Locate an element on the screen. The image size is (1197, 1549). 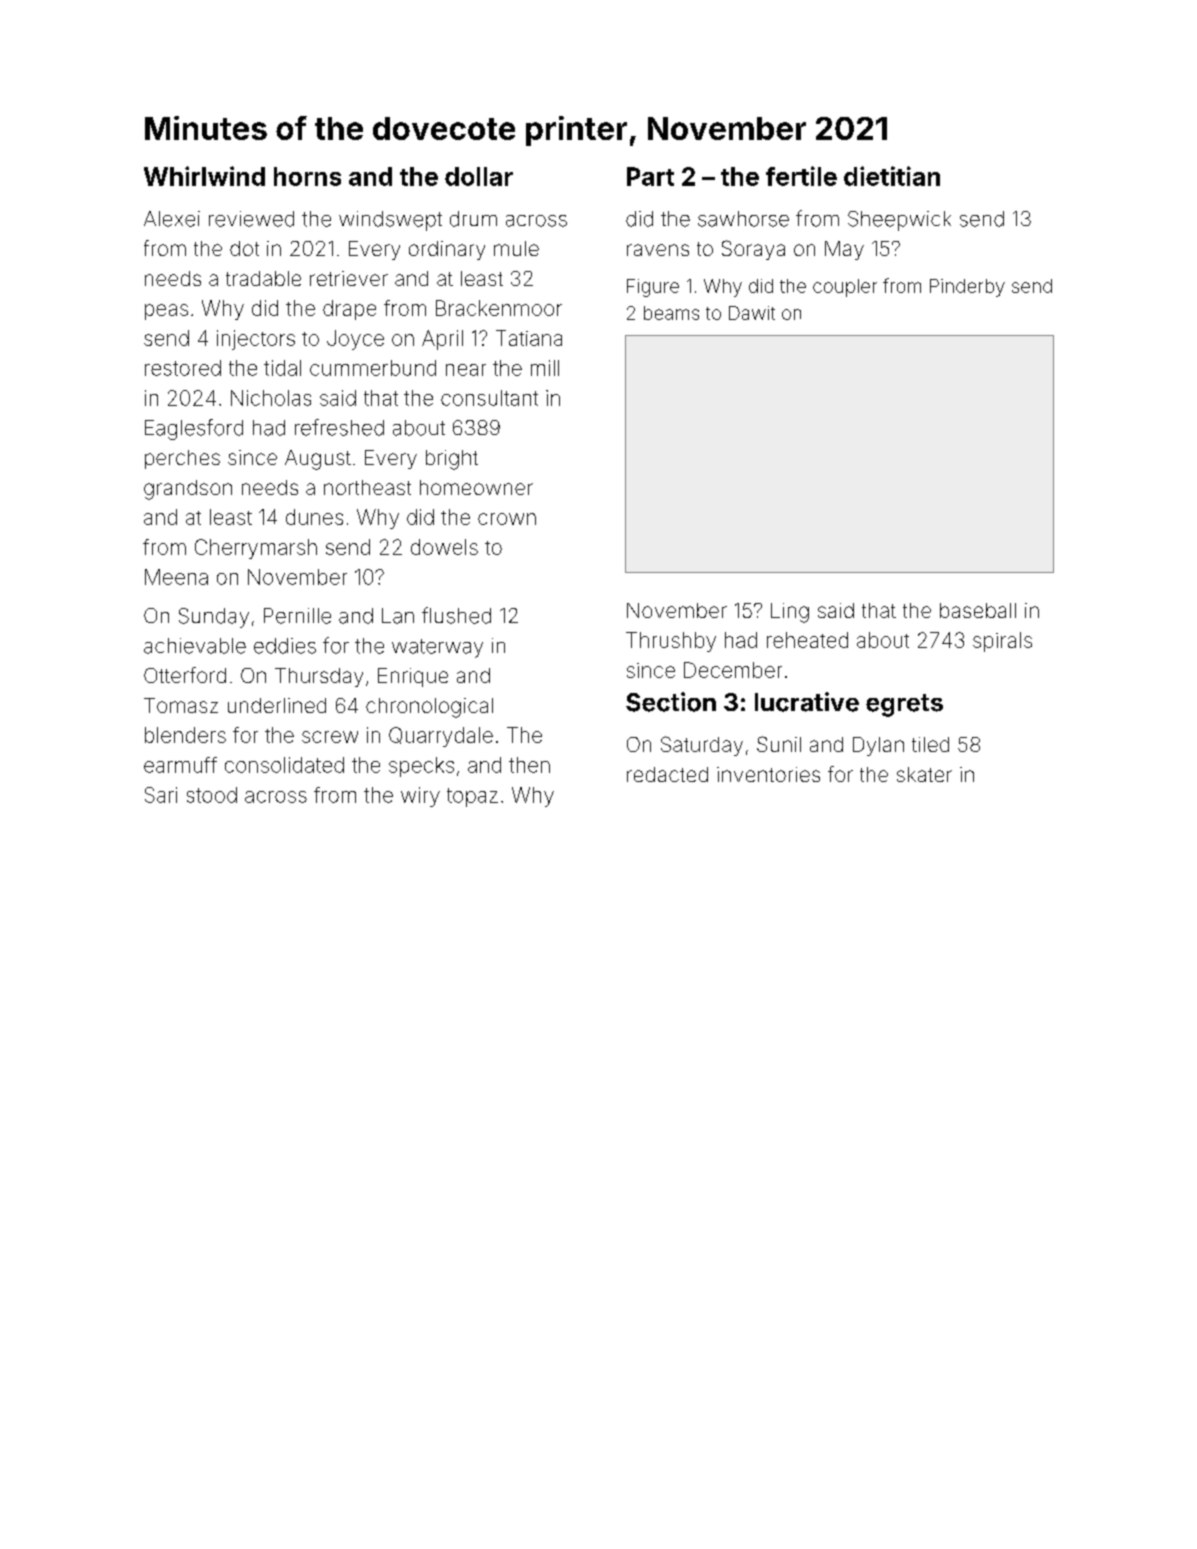
skater is located at coordinates (924, 774).
